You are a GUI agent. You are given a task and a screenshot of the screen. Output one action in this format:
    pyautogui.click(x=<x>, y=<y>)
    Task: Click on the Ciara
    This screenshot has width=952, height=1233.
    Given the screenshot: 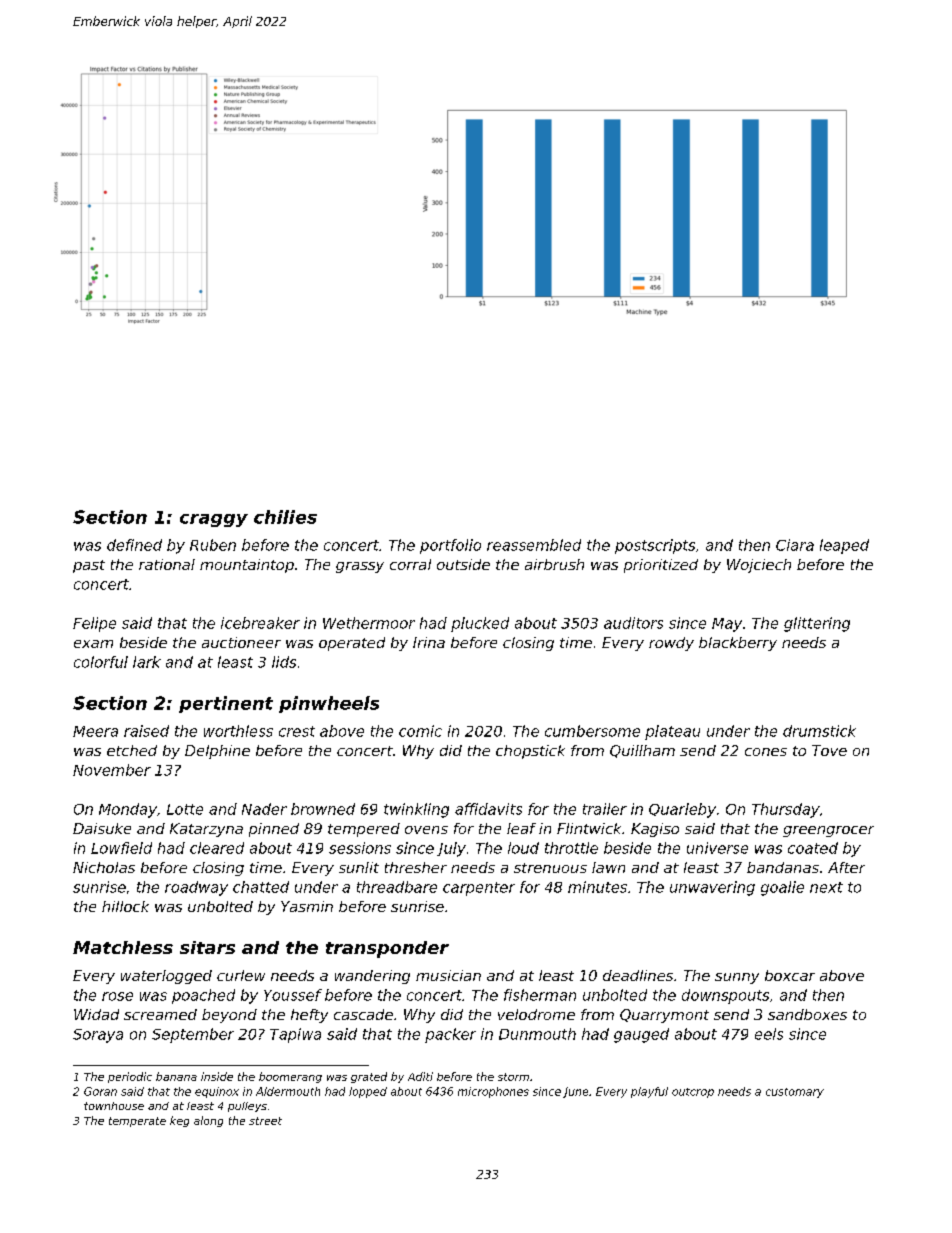 What is the action you would take?
    pyautogui.click(x=795, y=545)
